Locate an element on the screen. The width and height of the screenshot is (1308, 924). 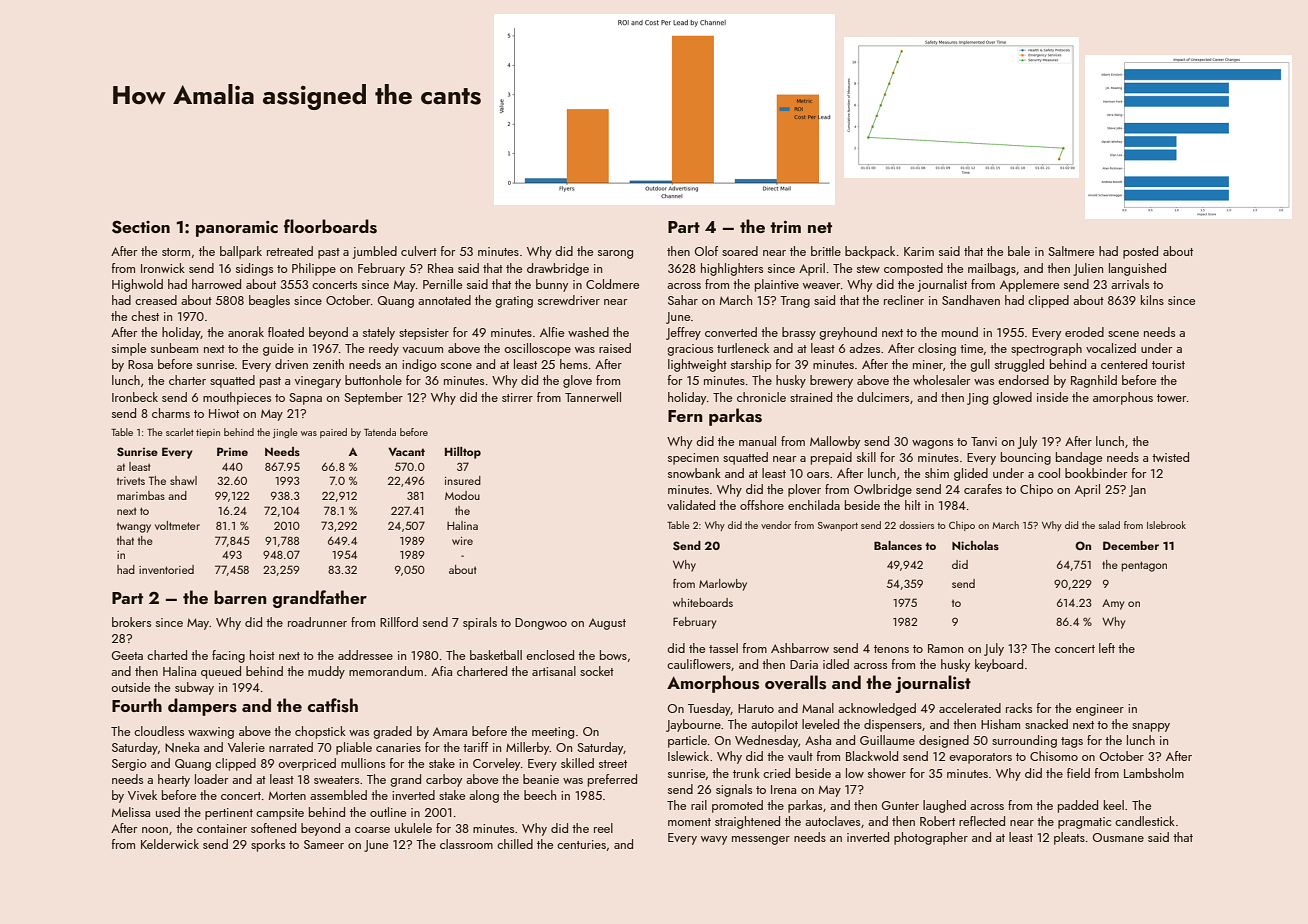
stirrer is located at coordinates (517, 397).
